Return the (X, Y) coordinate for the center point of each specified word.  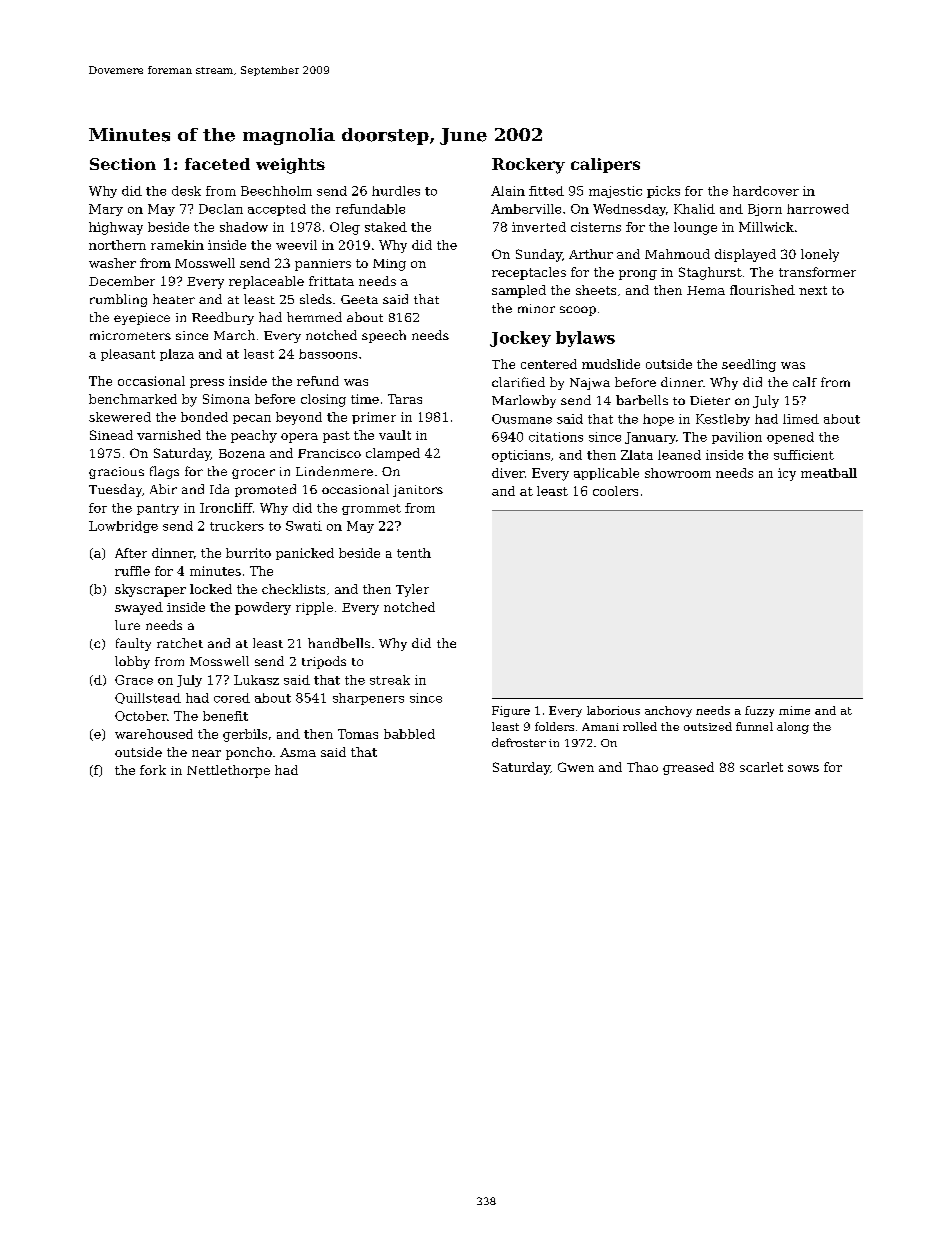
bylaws (585, 339)
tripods (324, 662)
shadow (244, 227)
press (207, 383)
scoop (578, 311)
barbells (642, 400)
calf (805, 382)
